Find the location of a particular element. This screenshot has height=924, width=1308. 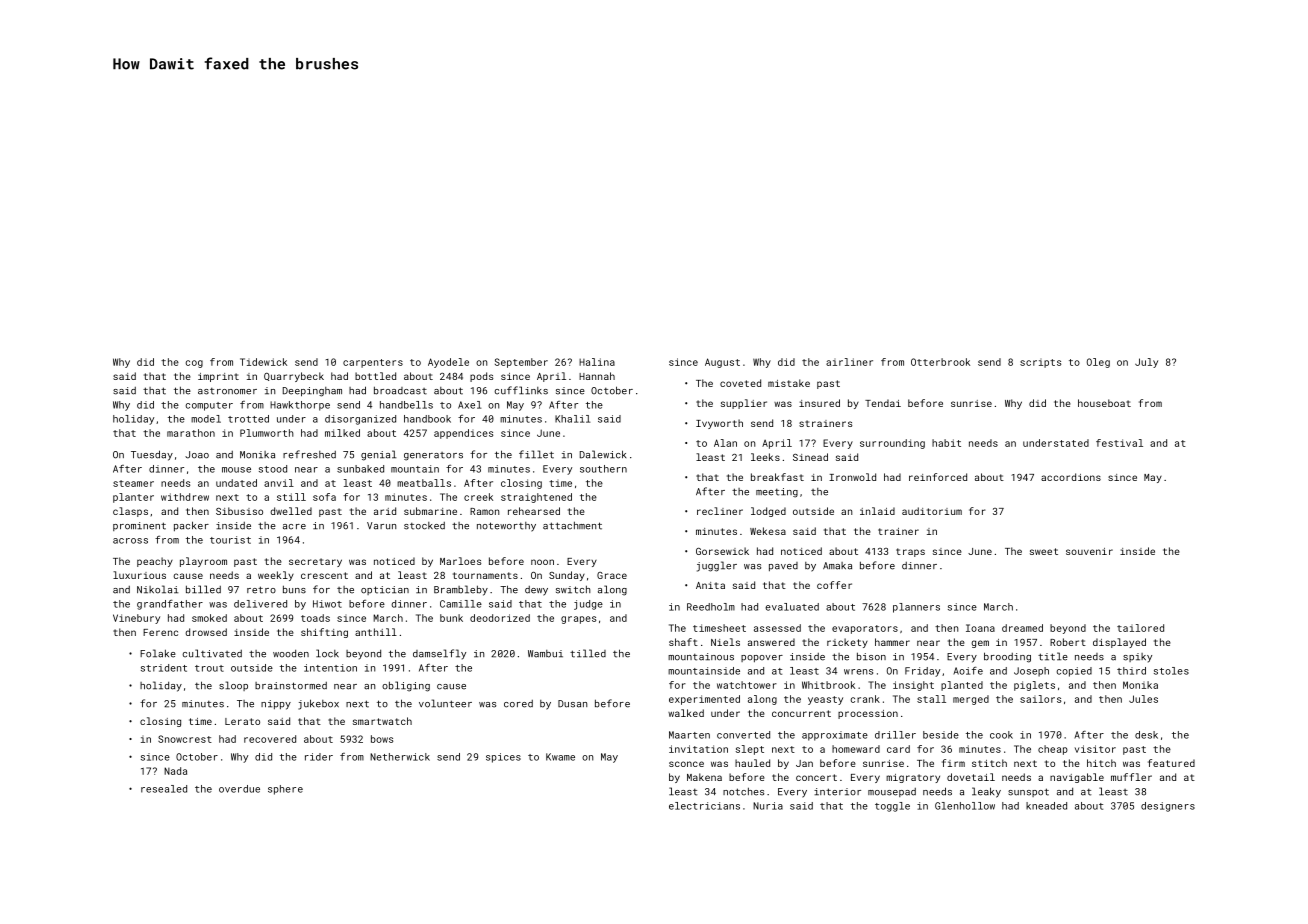

Reedholm is located at coordinates (711, 607).
